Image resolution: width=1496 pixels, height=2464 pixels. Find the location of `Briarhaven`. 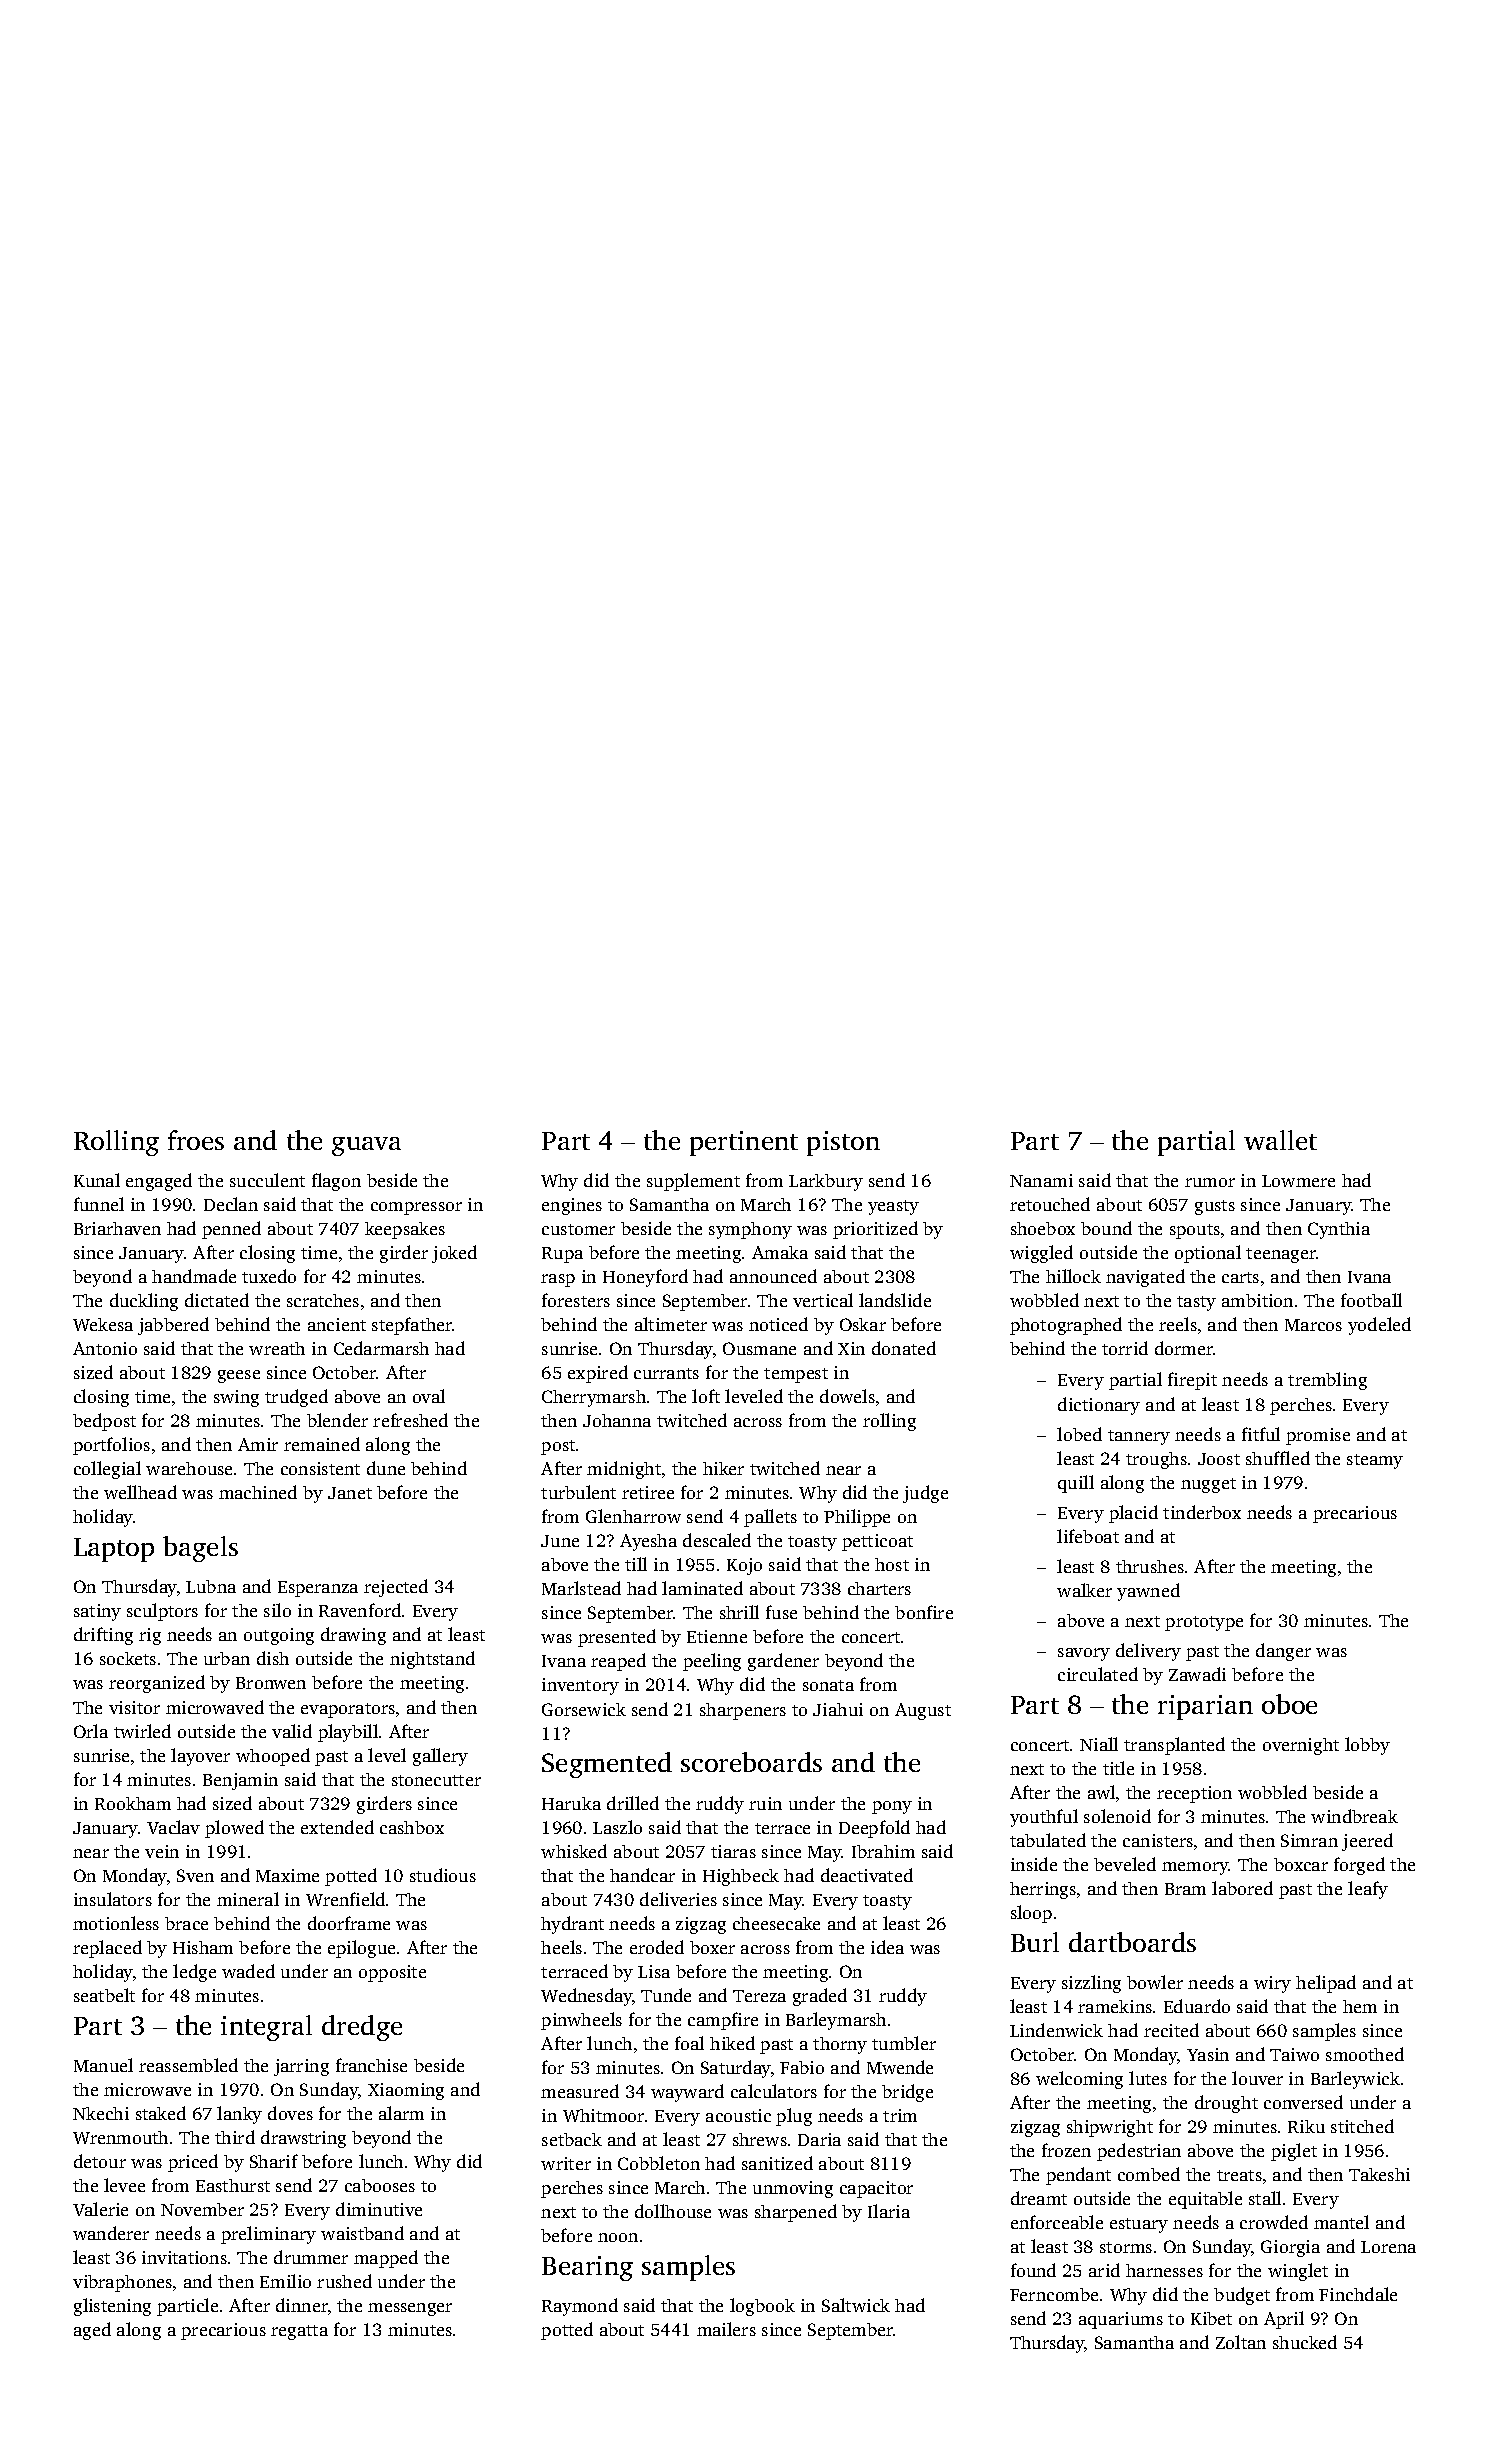

Briarhaven is located at coordinates (117, 1228).
